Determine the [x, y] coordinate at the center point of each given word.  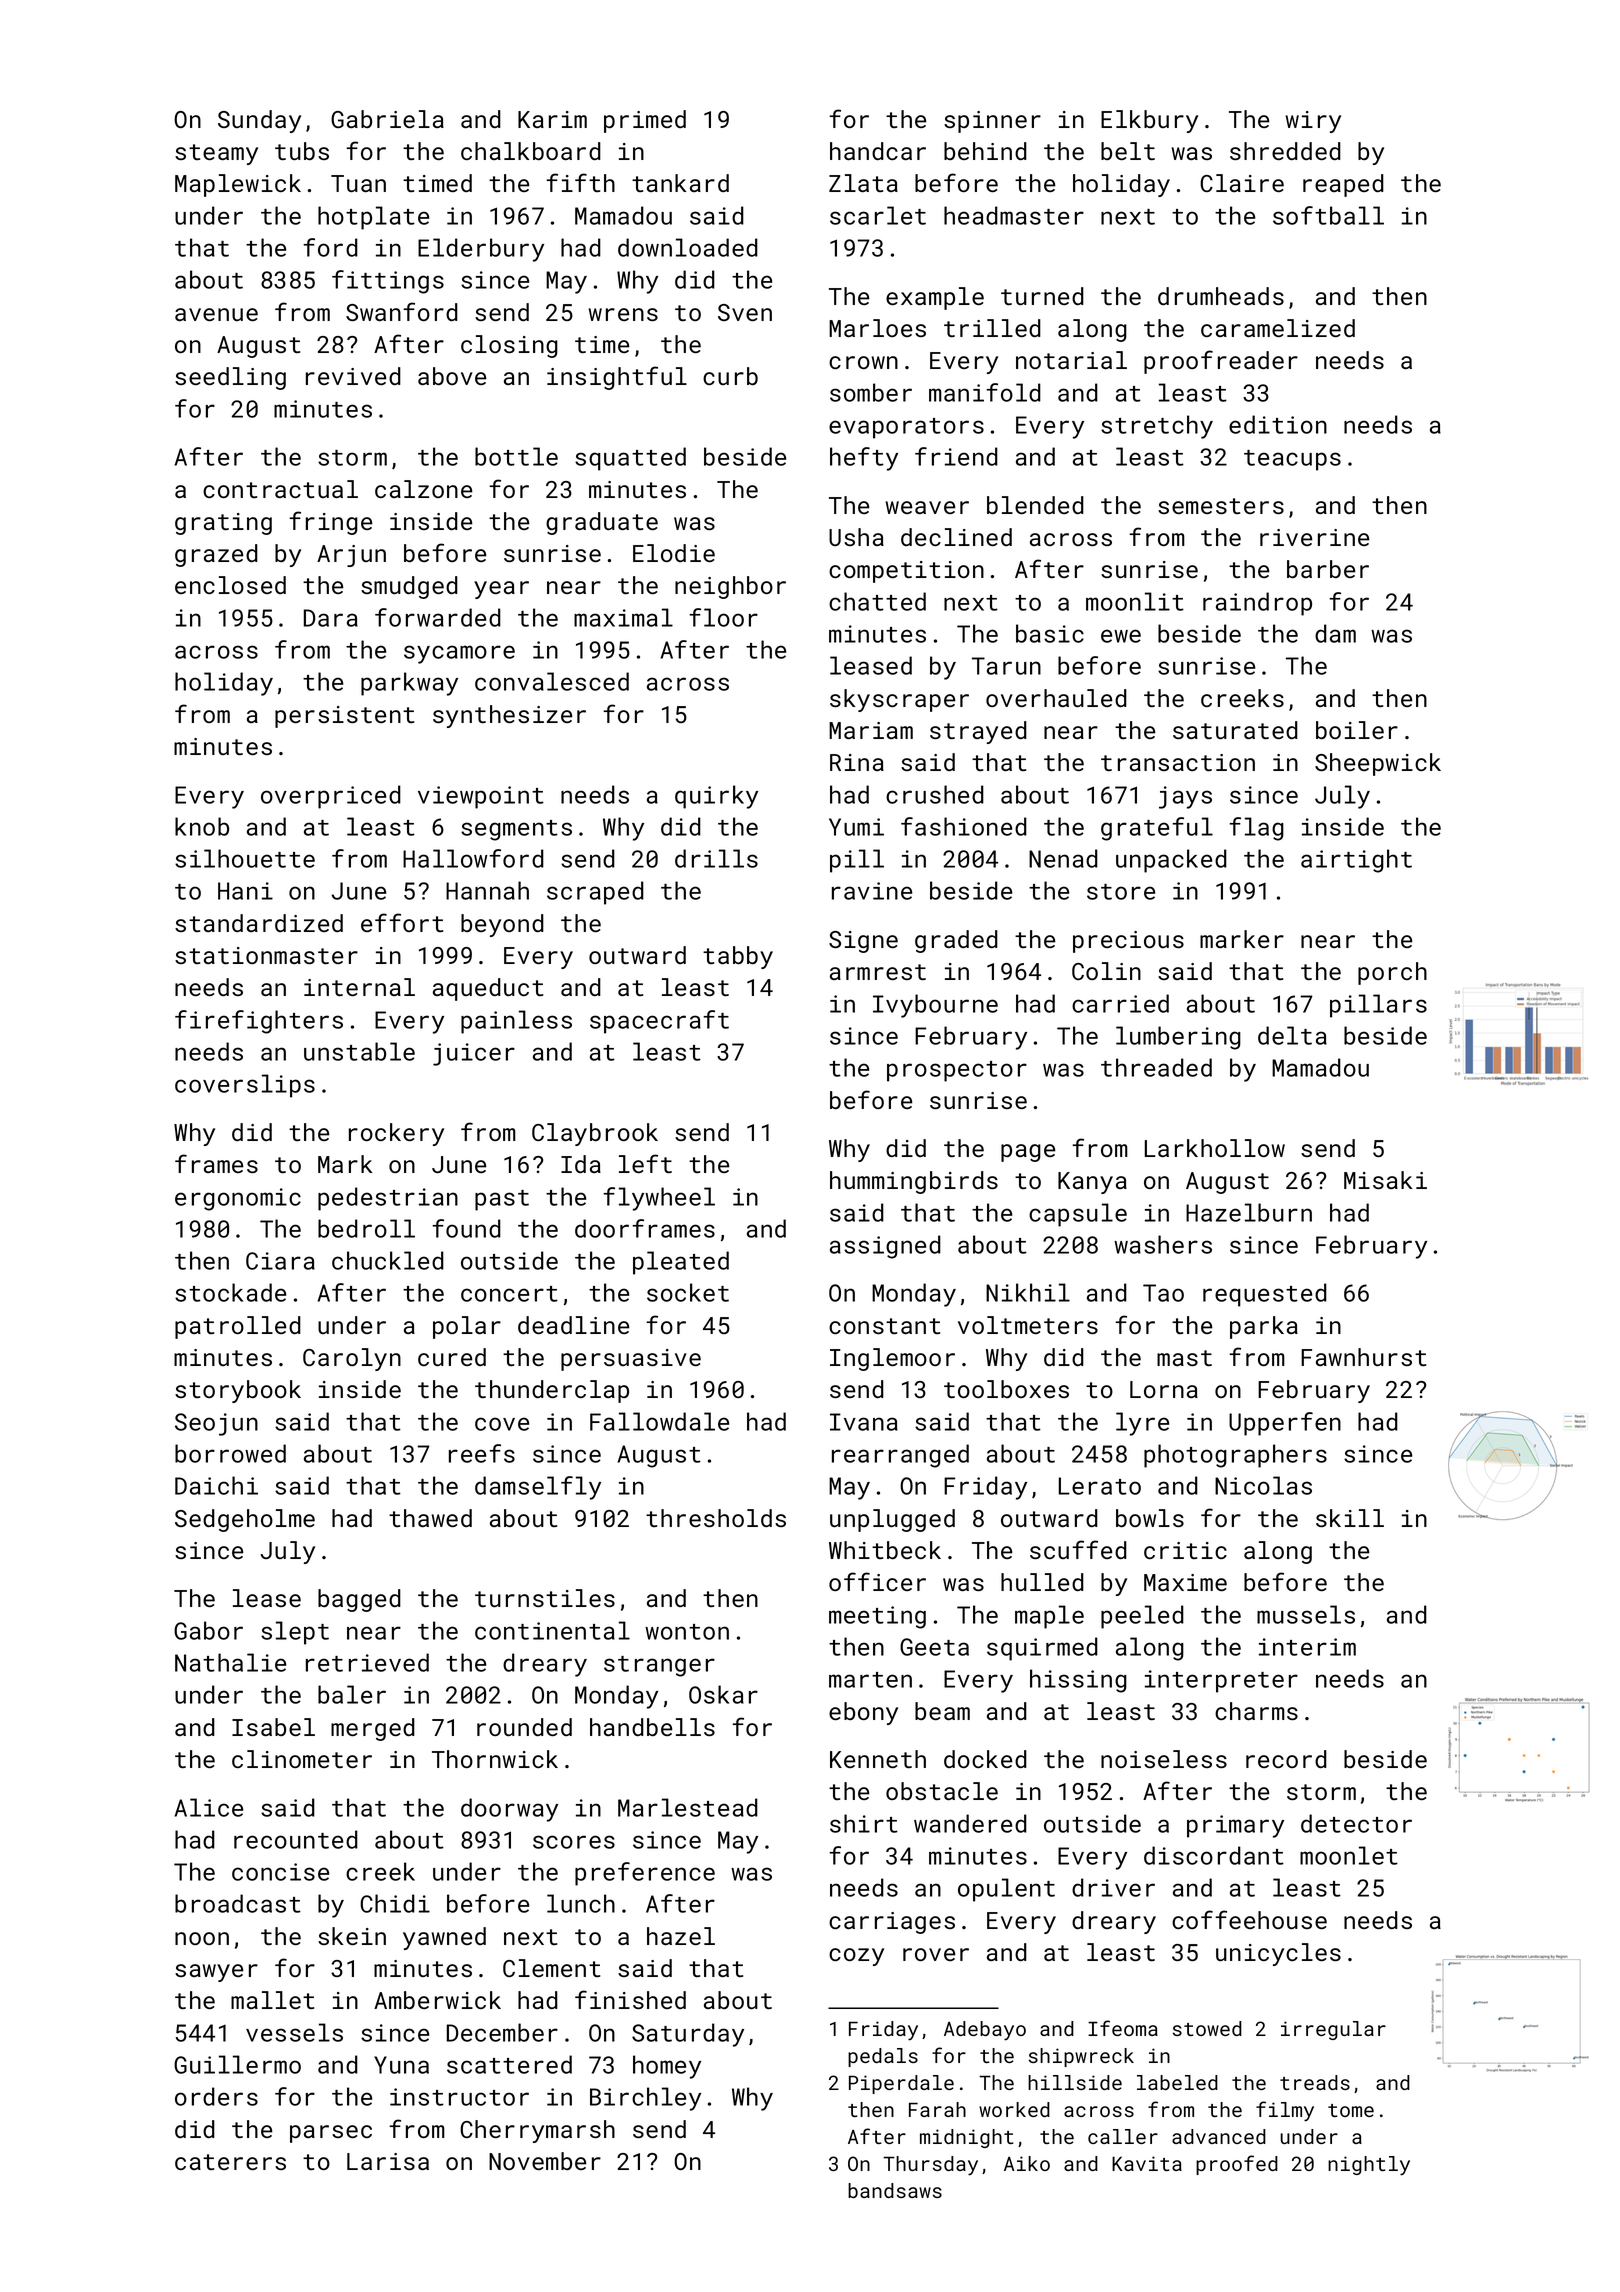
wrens [623, 314]
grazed [216, 555]
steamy [216, 154]
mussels [1306, 1614]
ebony [863, 1713]
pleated [681, 1263]
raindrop [1257, 604]
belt [1128, 151]
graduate [602, 523]
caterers [230, 2162]
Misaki [1385, 1180]
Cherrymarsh [537, 2131]
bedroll [366, 1228]
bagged [359, 1600]
